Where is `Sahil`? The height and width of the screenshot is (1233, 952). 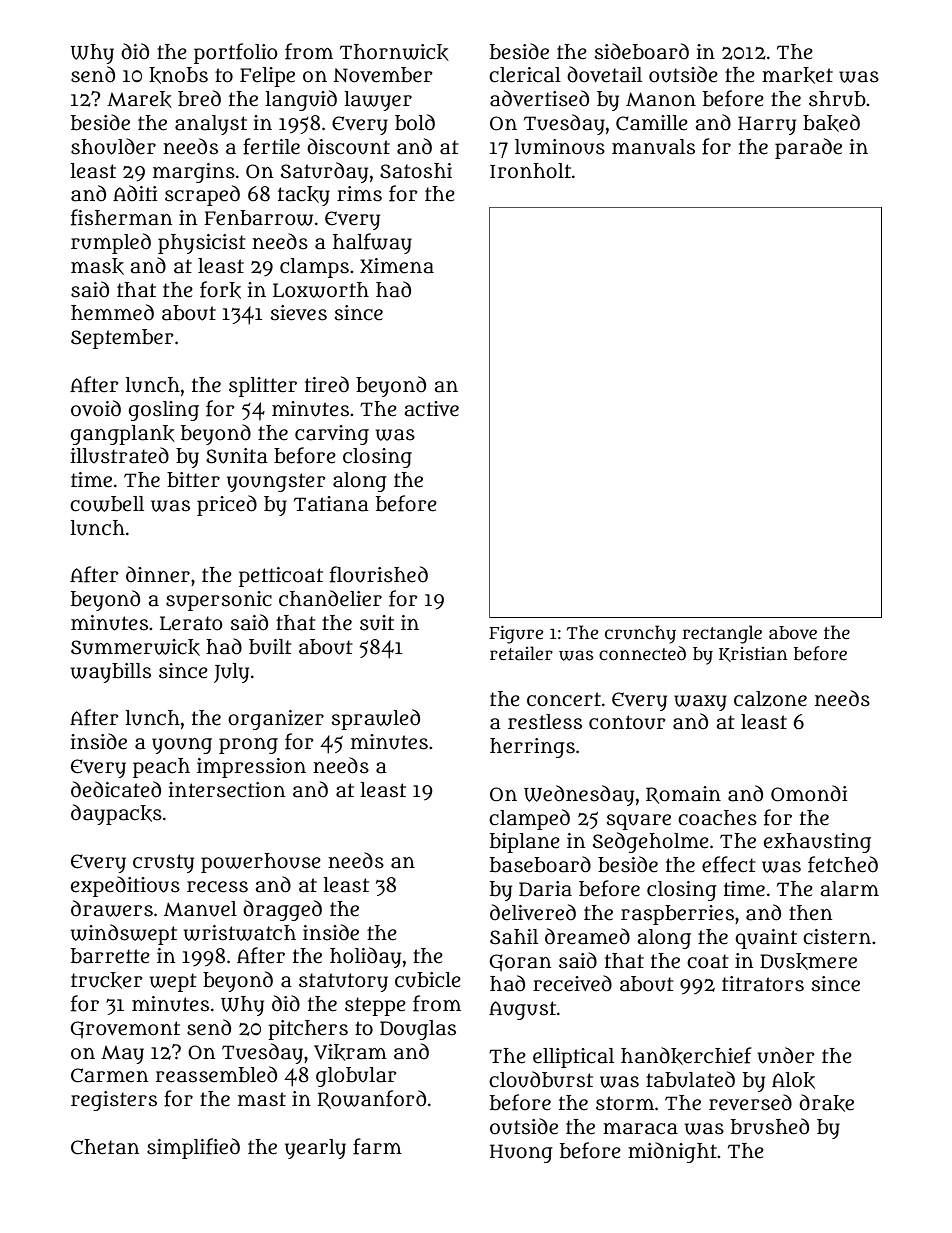
Sahil is located at coordinates (514, 937).
